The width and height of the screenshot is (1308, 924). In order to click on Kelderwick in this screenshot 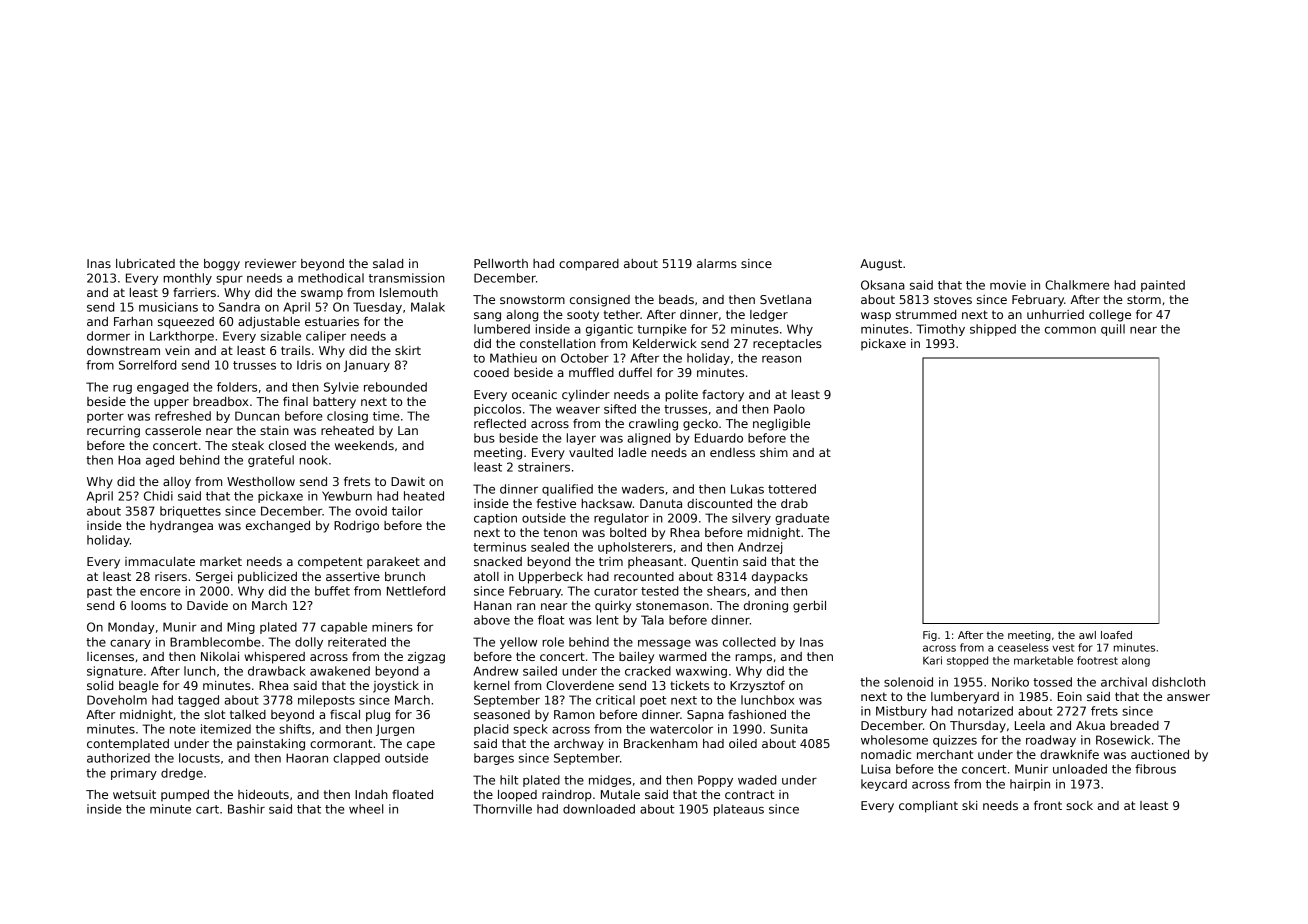, I will do `click(665, 343)`.
